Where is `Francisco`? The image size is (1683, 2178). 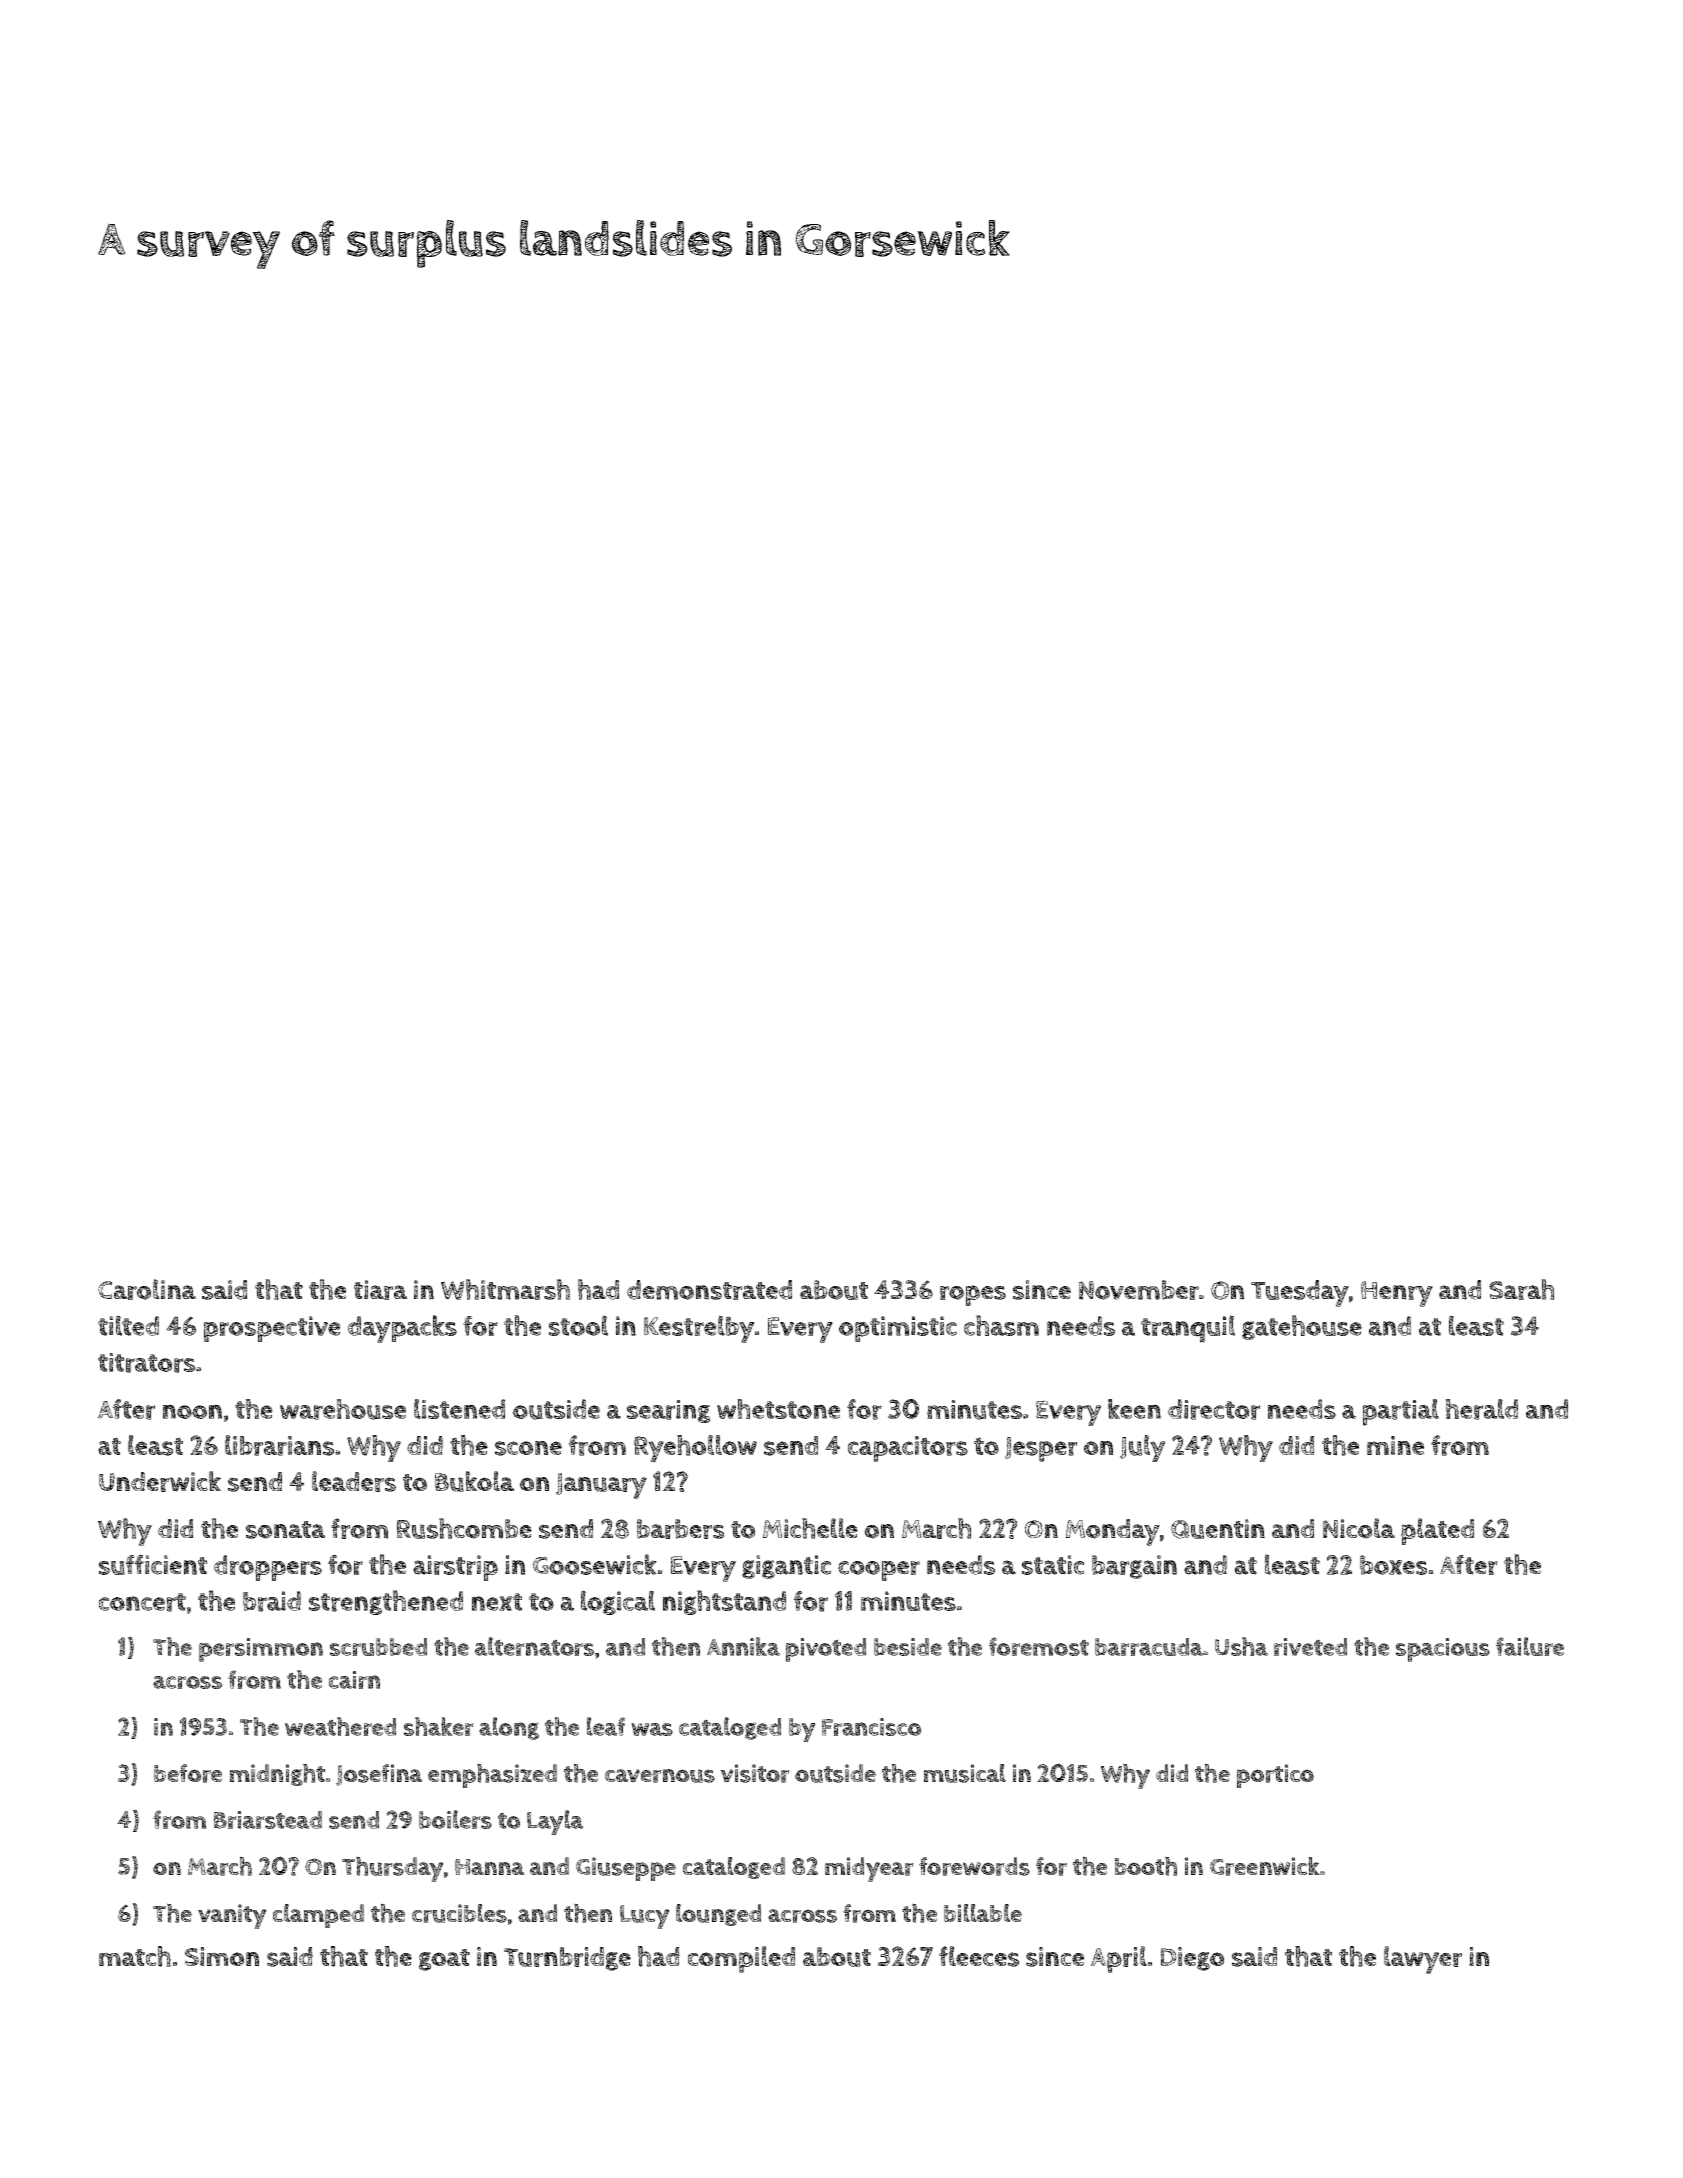 Francisco is located at coordinates (871, 1727).
